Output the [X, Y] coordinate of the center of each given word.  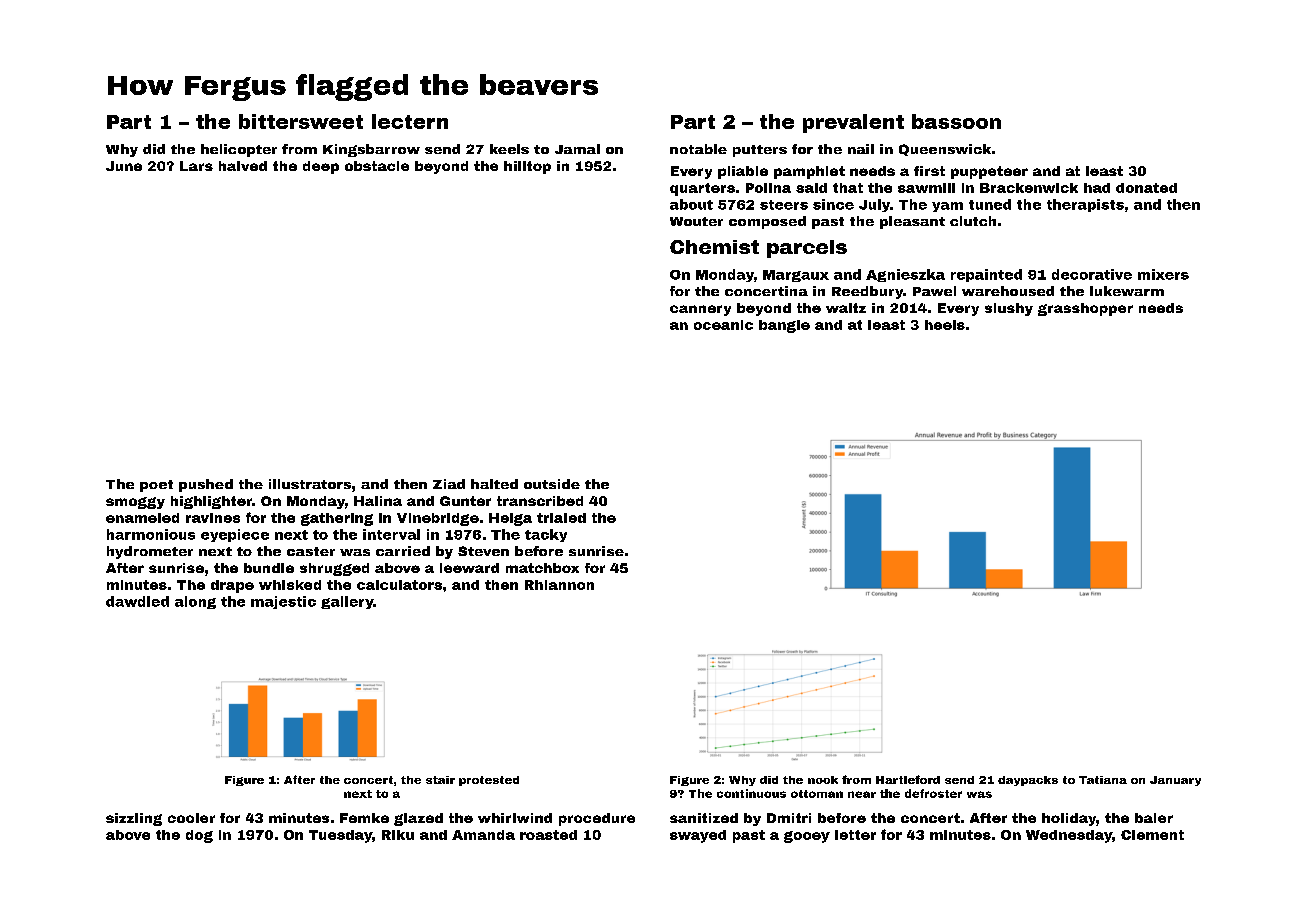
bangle [784, 326]
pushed [206, 485]
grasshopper [1085, 309]
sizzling [134, 819]
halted [494, 484]
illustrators [310, 484]
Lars [196, 166]
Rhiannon [559, 585]
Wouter [696, 221]
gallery [347, 602]
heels [945, 325]
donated [1146, 188]
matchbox [542, 568]
